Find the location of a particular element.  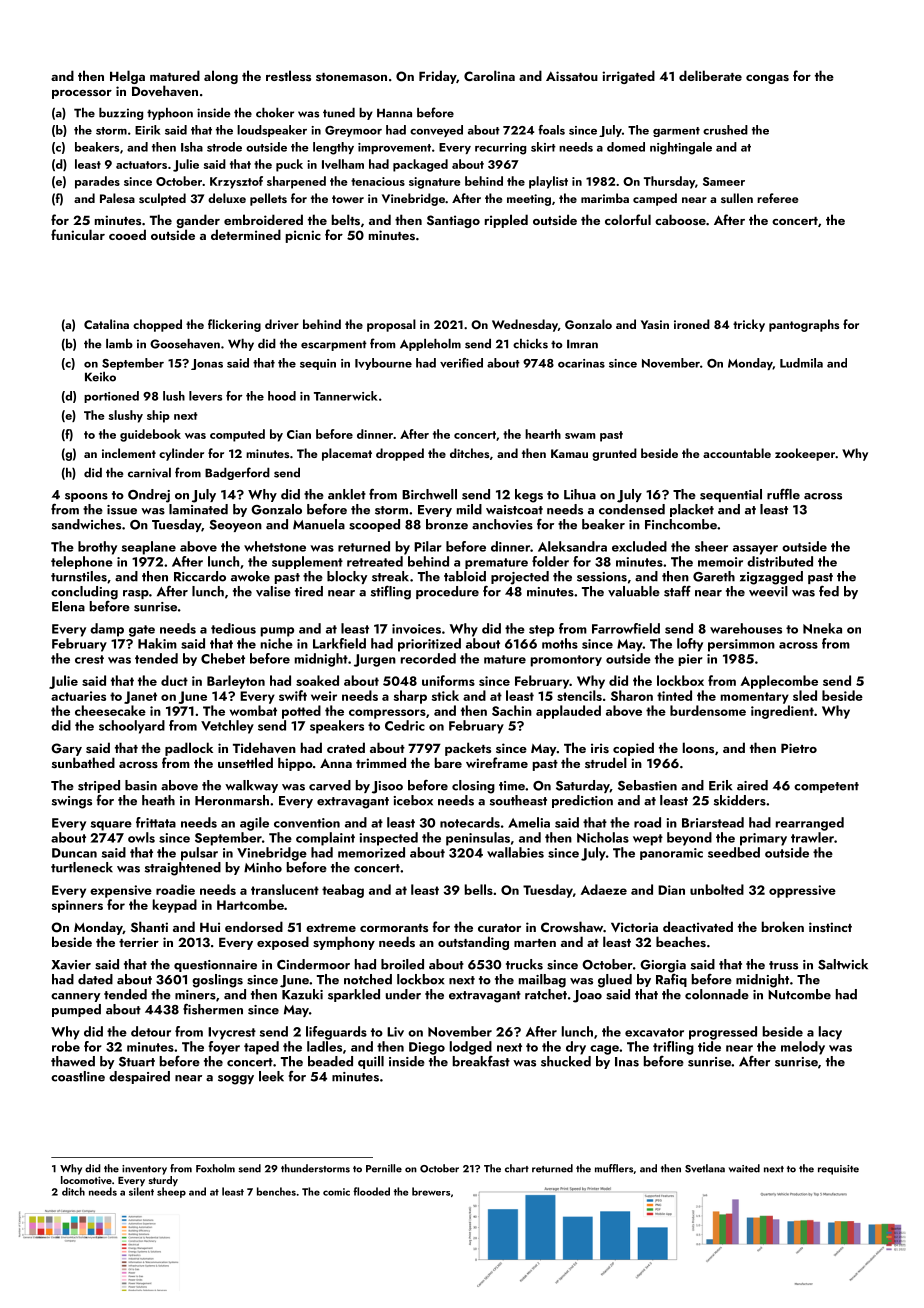

deliberate is located at coordinates (710, 75).
